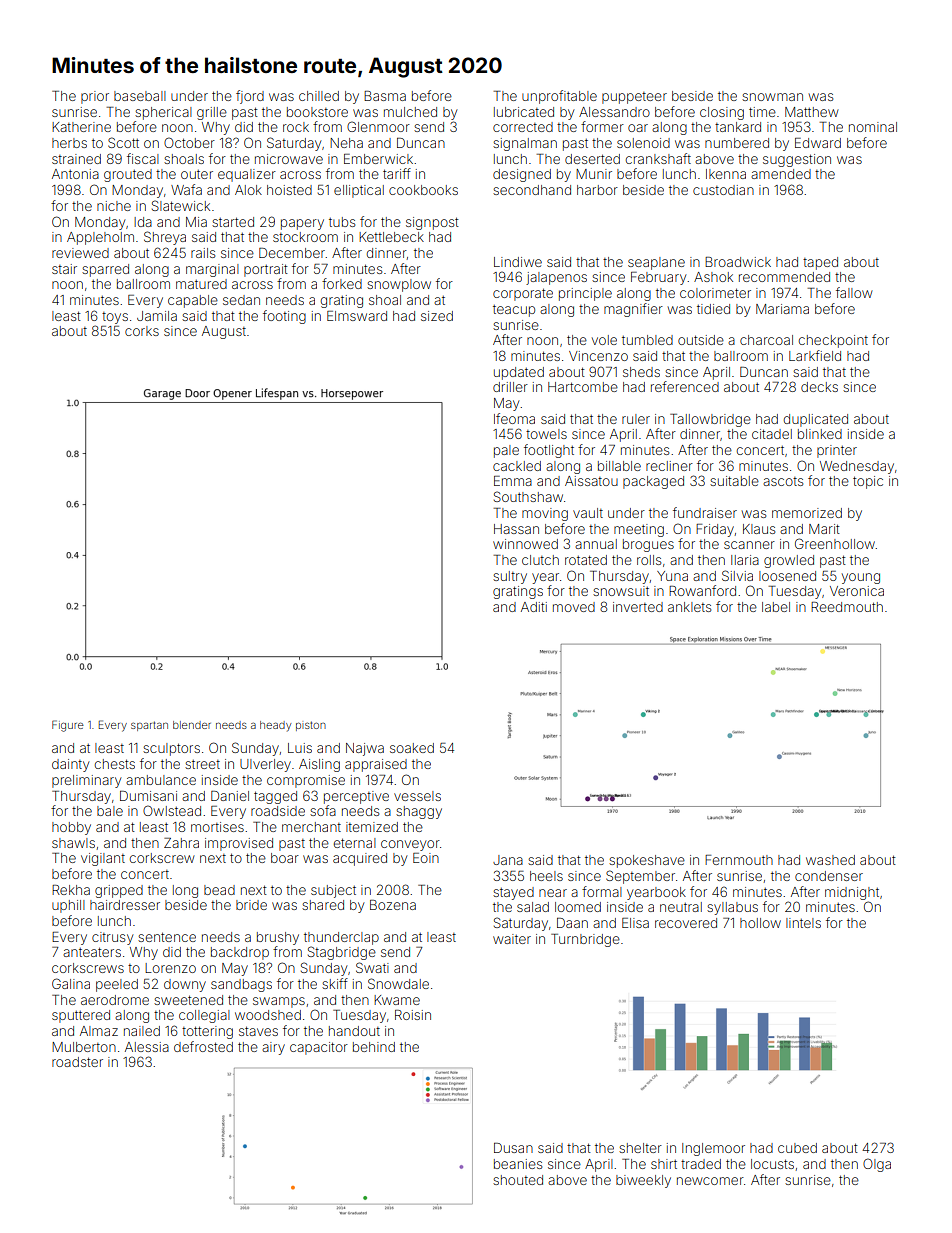 This screenshot has width=952, height=1233. Describe the element at coordinates (847, 607) in the screenshot. I see `Reedmouth` at that location.
